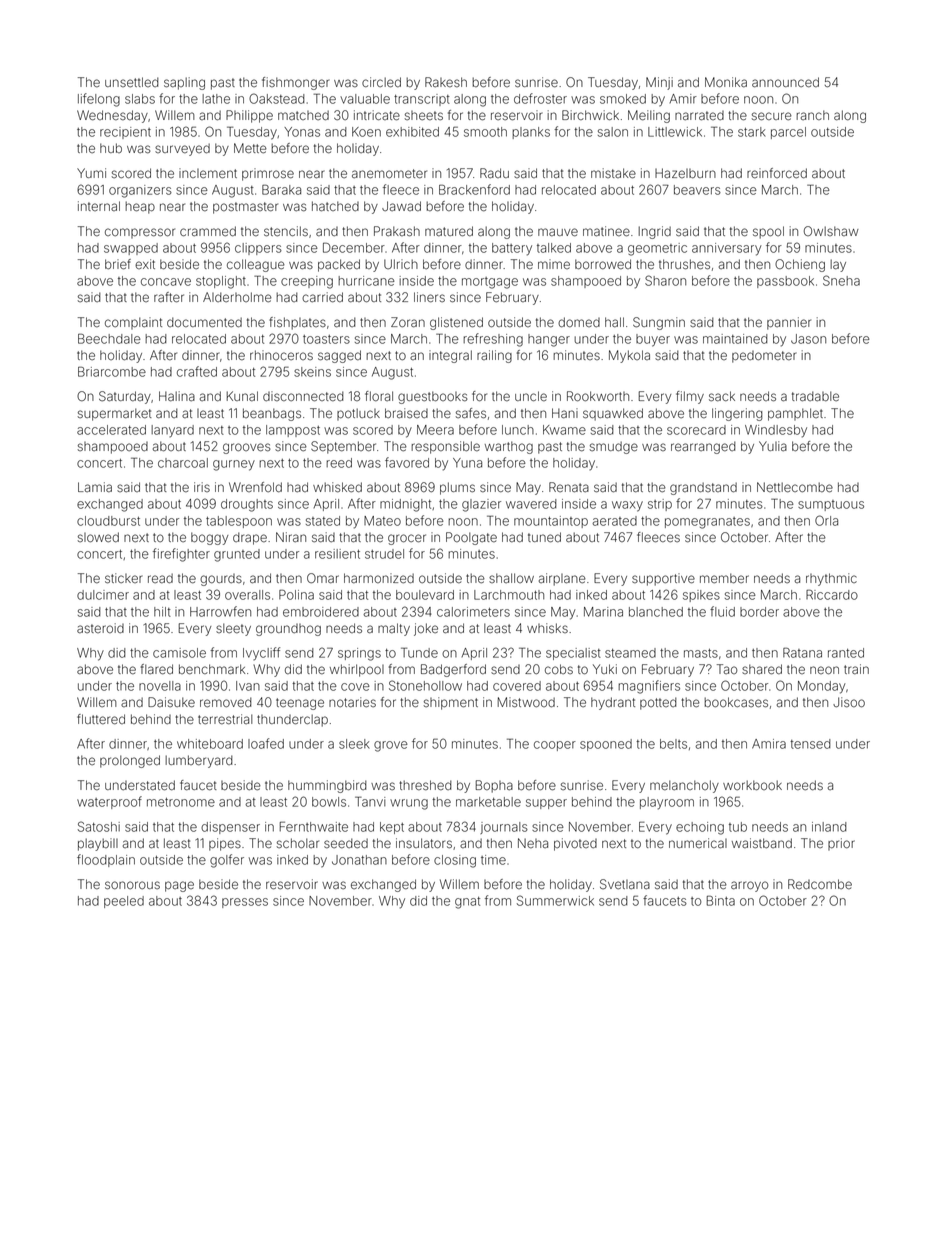  Describe the element at coordinates (408, 322) in the screenshot. I see `Zoran` at that location.
